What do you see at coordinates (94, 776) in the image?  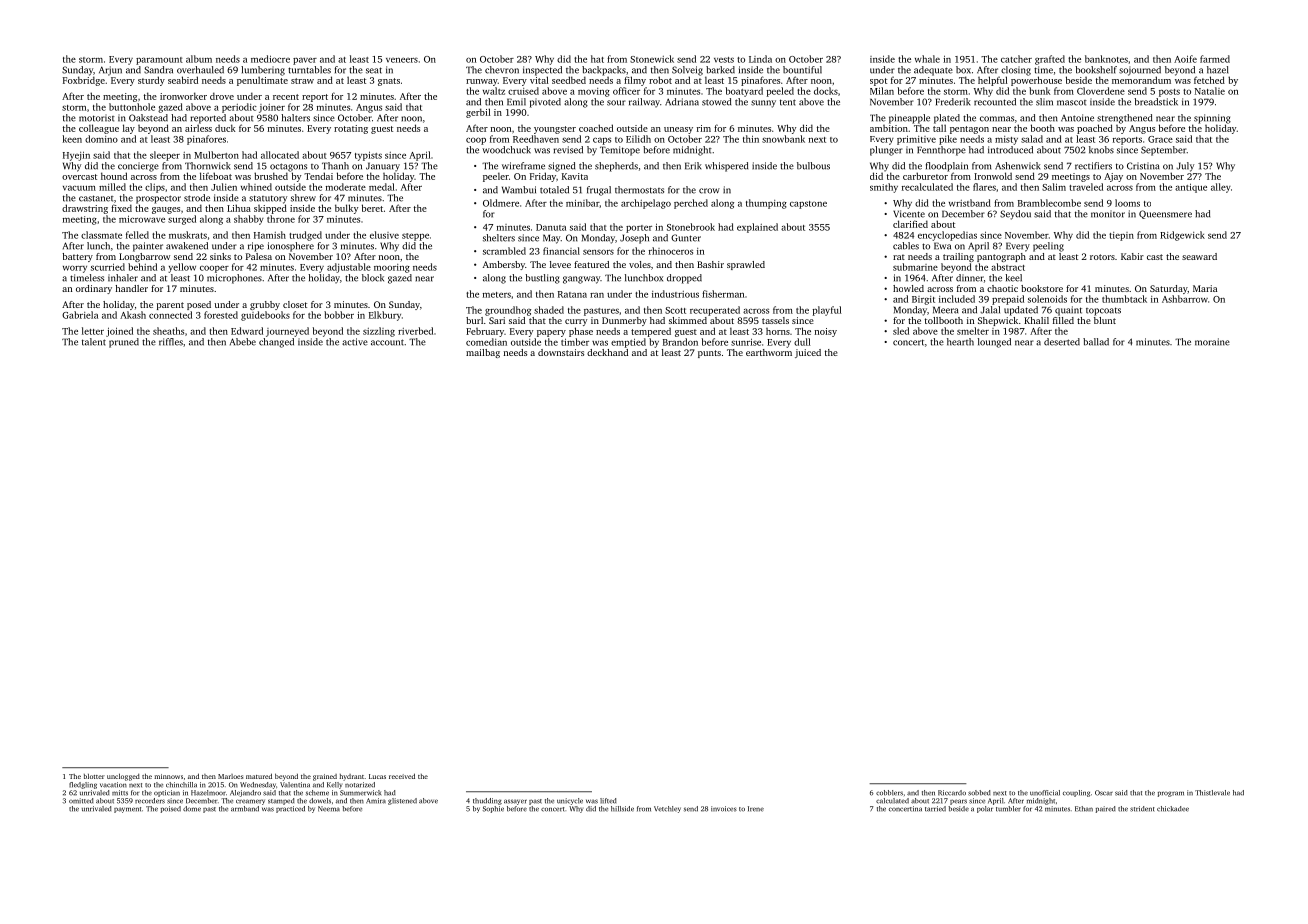 I see `blotter` at bounding box center [94, 776].
